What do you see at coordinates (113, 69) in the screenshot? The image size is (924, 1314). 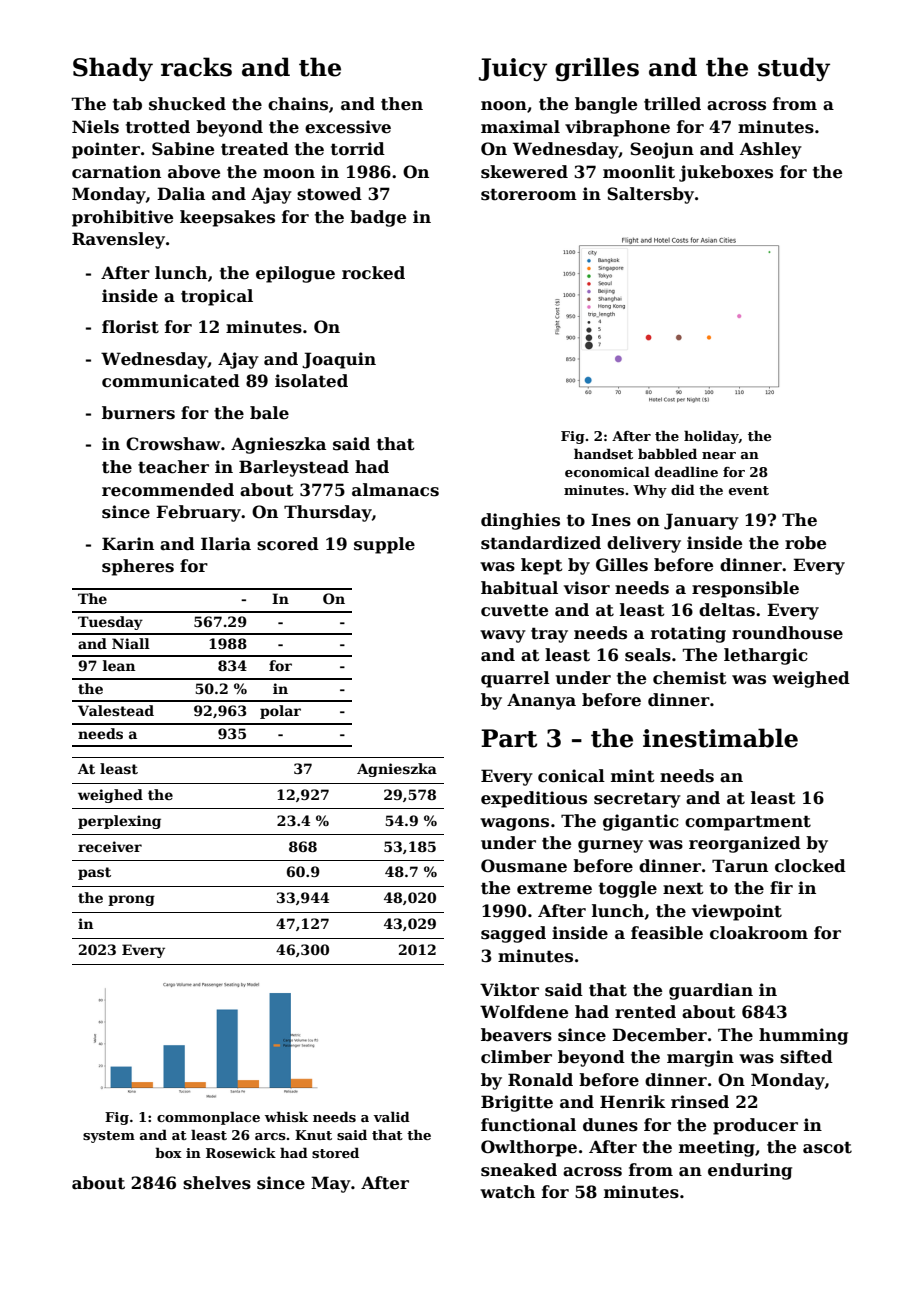 I see `Shady` at bounding box center [113, 69].
